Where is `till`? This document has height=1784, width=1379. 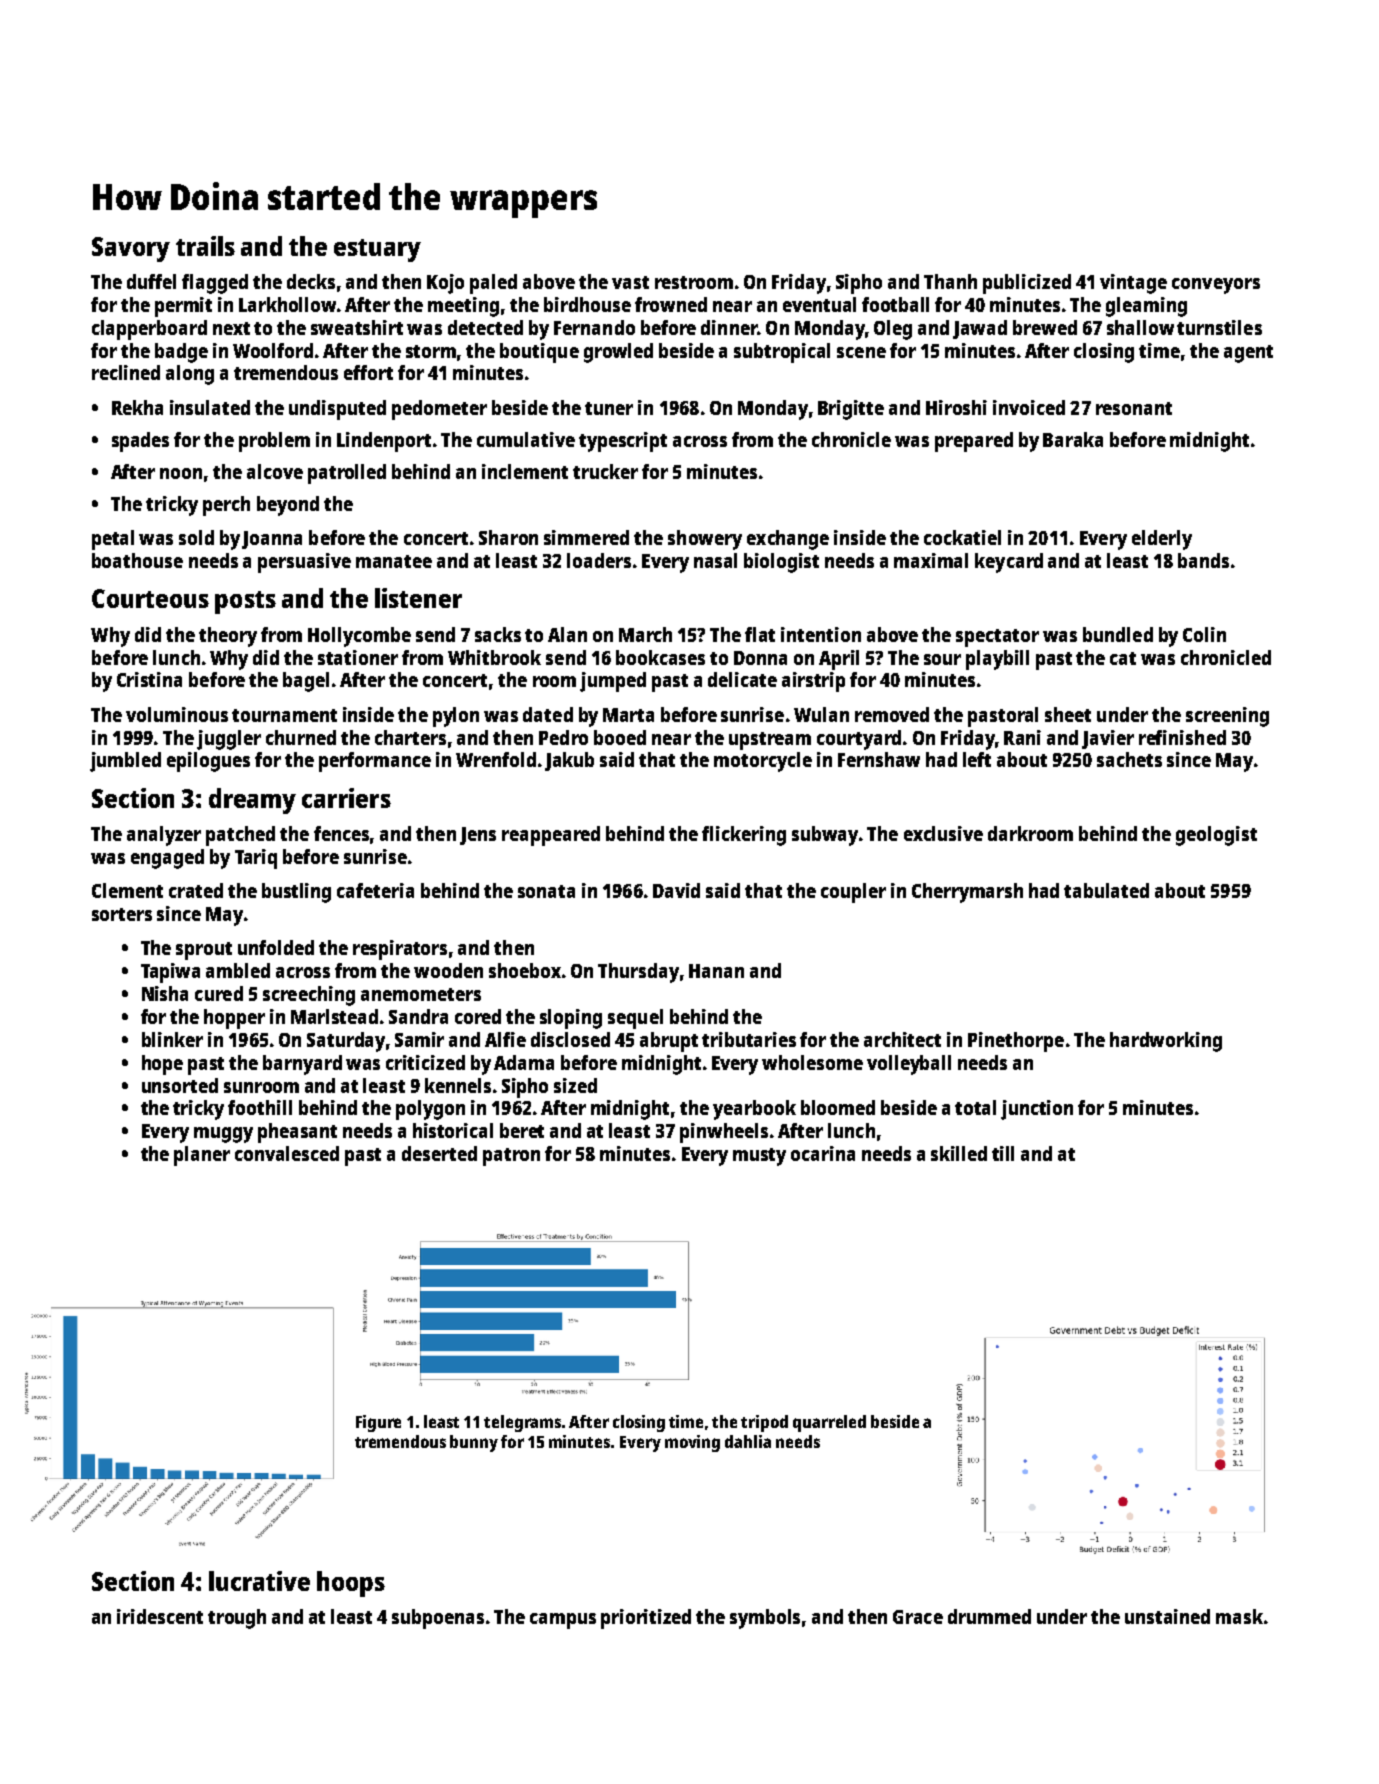 till is located at coordinates (1003, 1153).
